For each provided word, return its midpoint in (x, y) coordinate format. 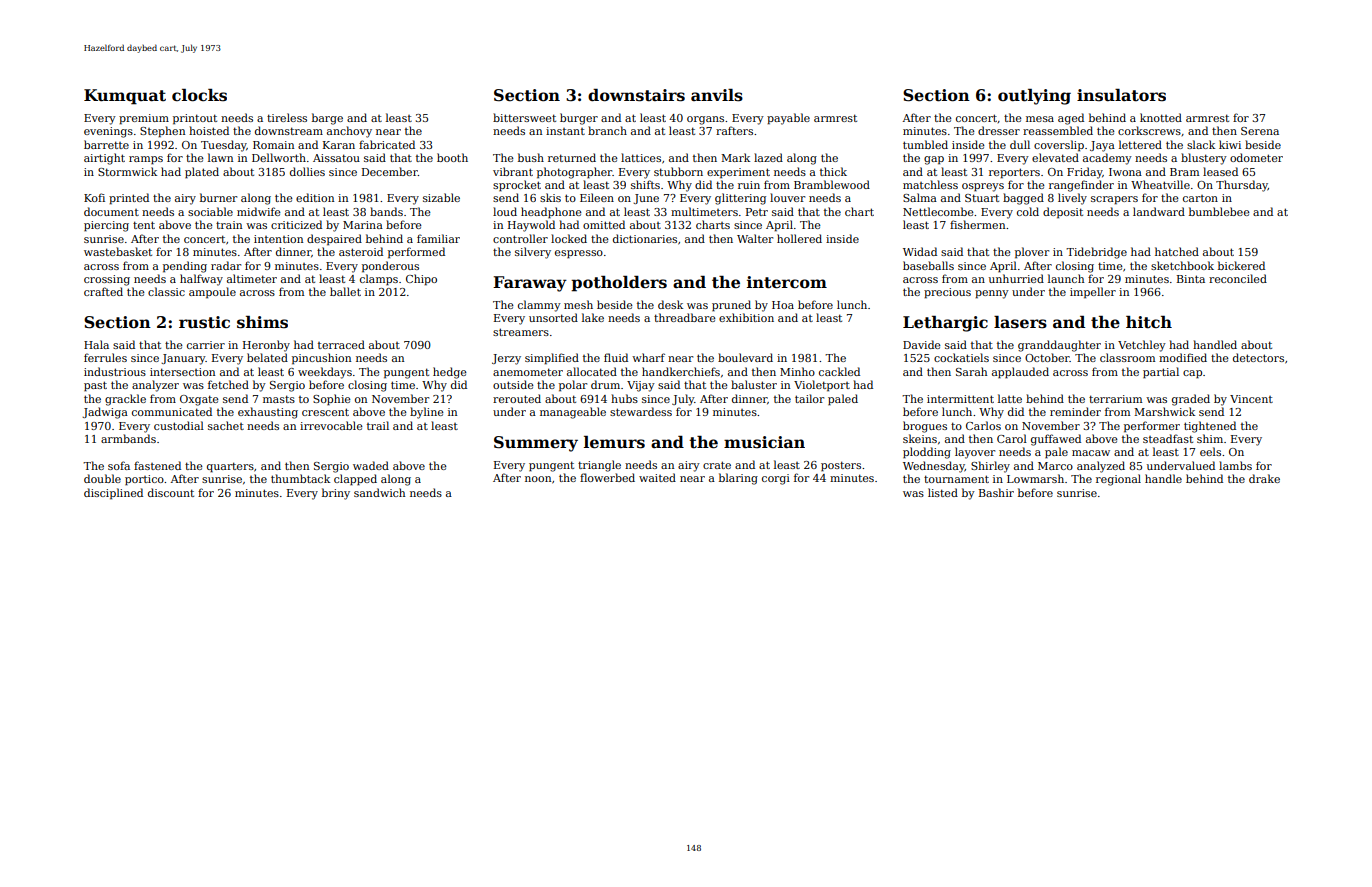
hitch (1149, 322)
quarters (230, 467)
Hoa (783, 305)
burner (218, 197)
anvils (717, 95)
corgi (776, 479)
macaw (1091, 453)
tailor (809, 398)
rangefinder (1081, 186)
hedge (450, 373)
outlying (1034, 97)
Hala (96, 344)
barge (327, 119)
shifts (645, 184)
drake (1264, 478)
